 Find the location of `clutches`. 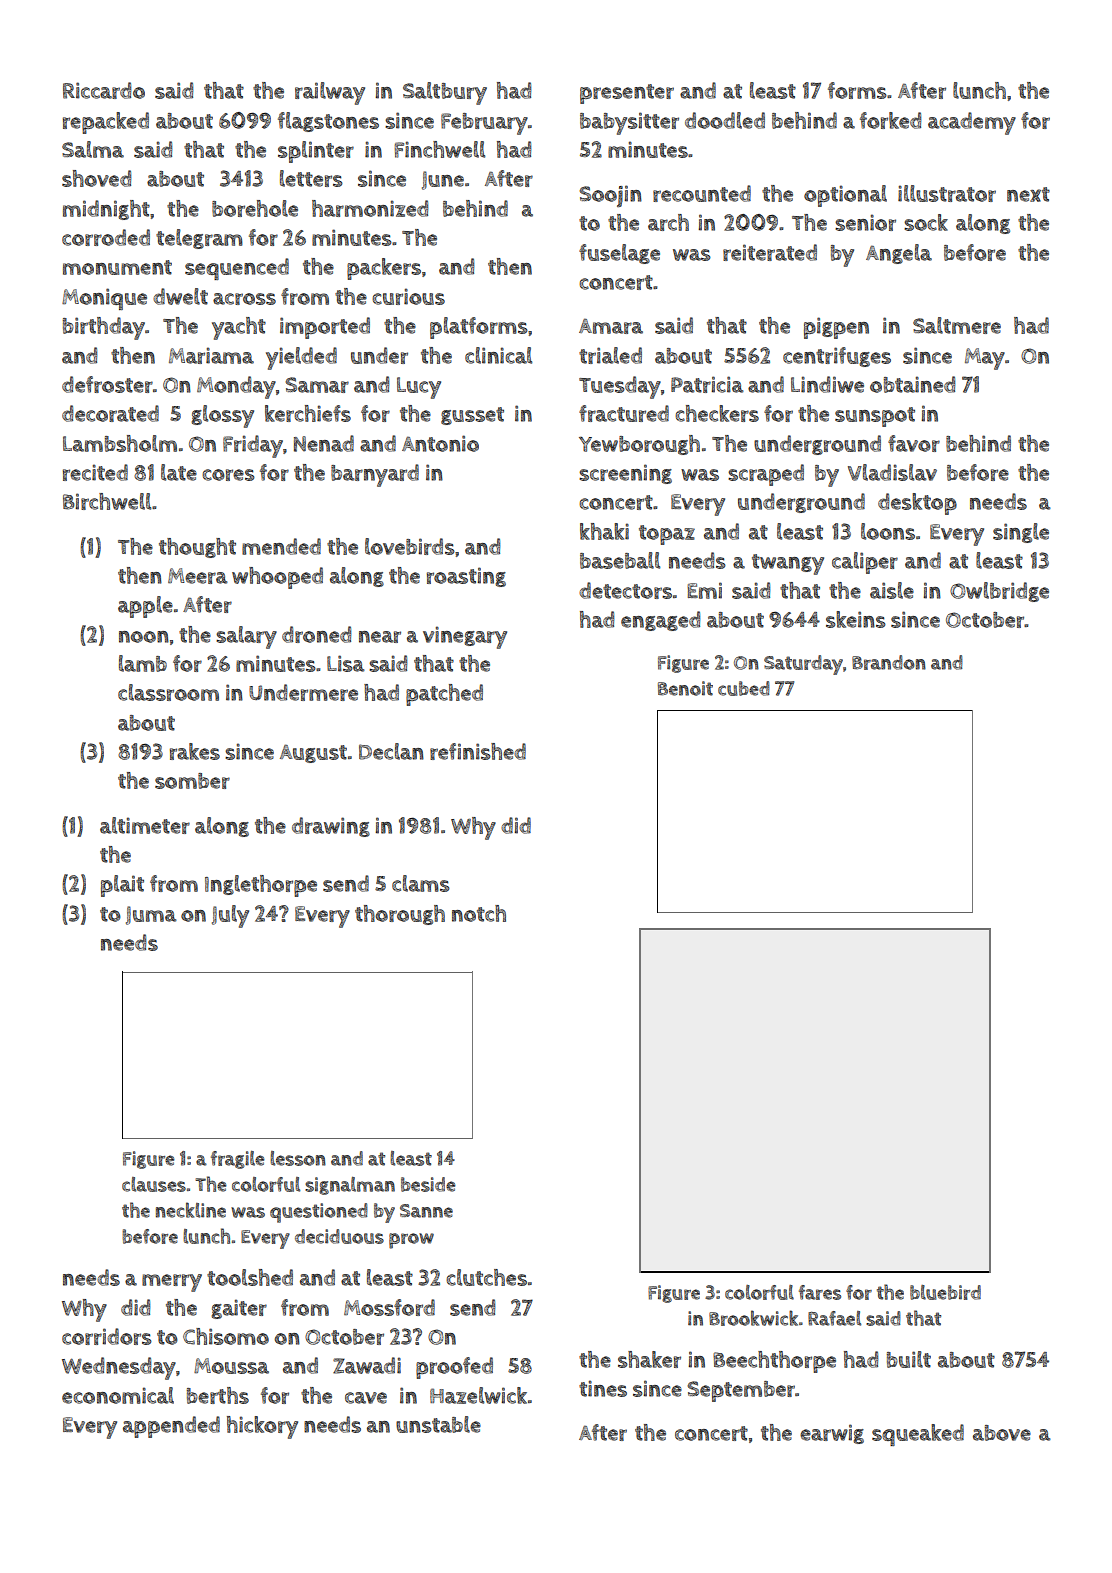

clutches is located at coordinates (486, 1277).
